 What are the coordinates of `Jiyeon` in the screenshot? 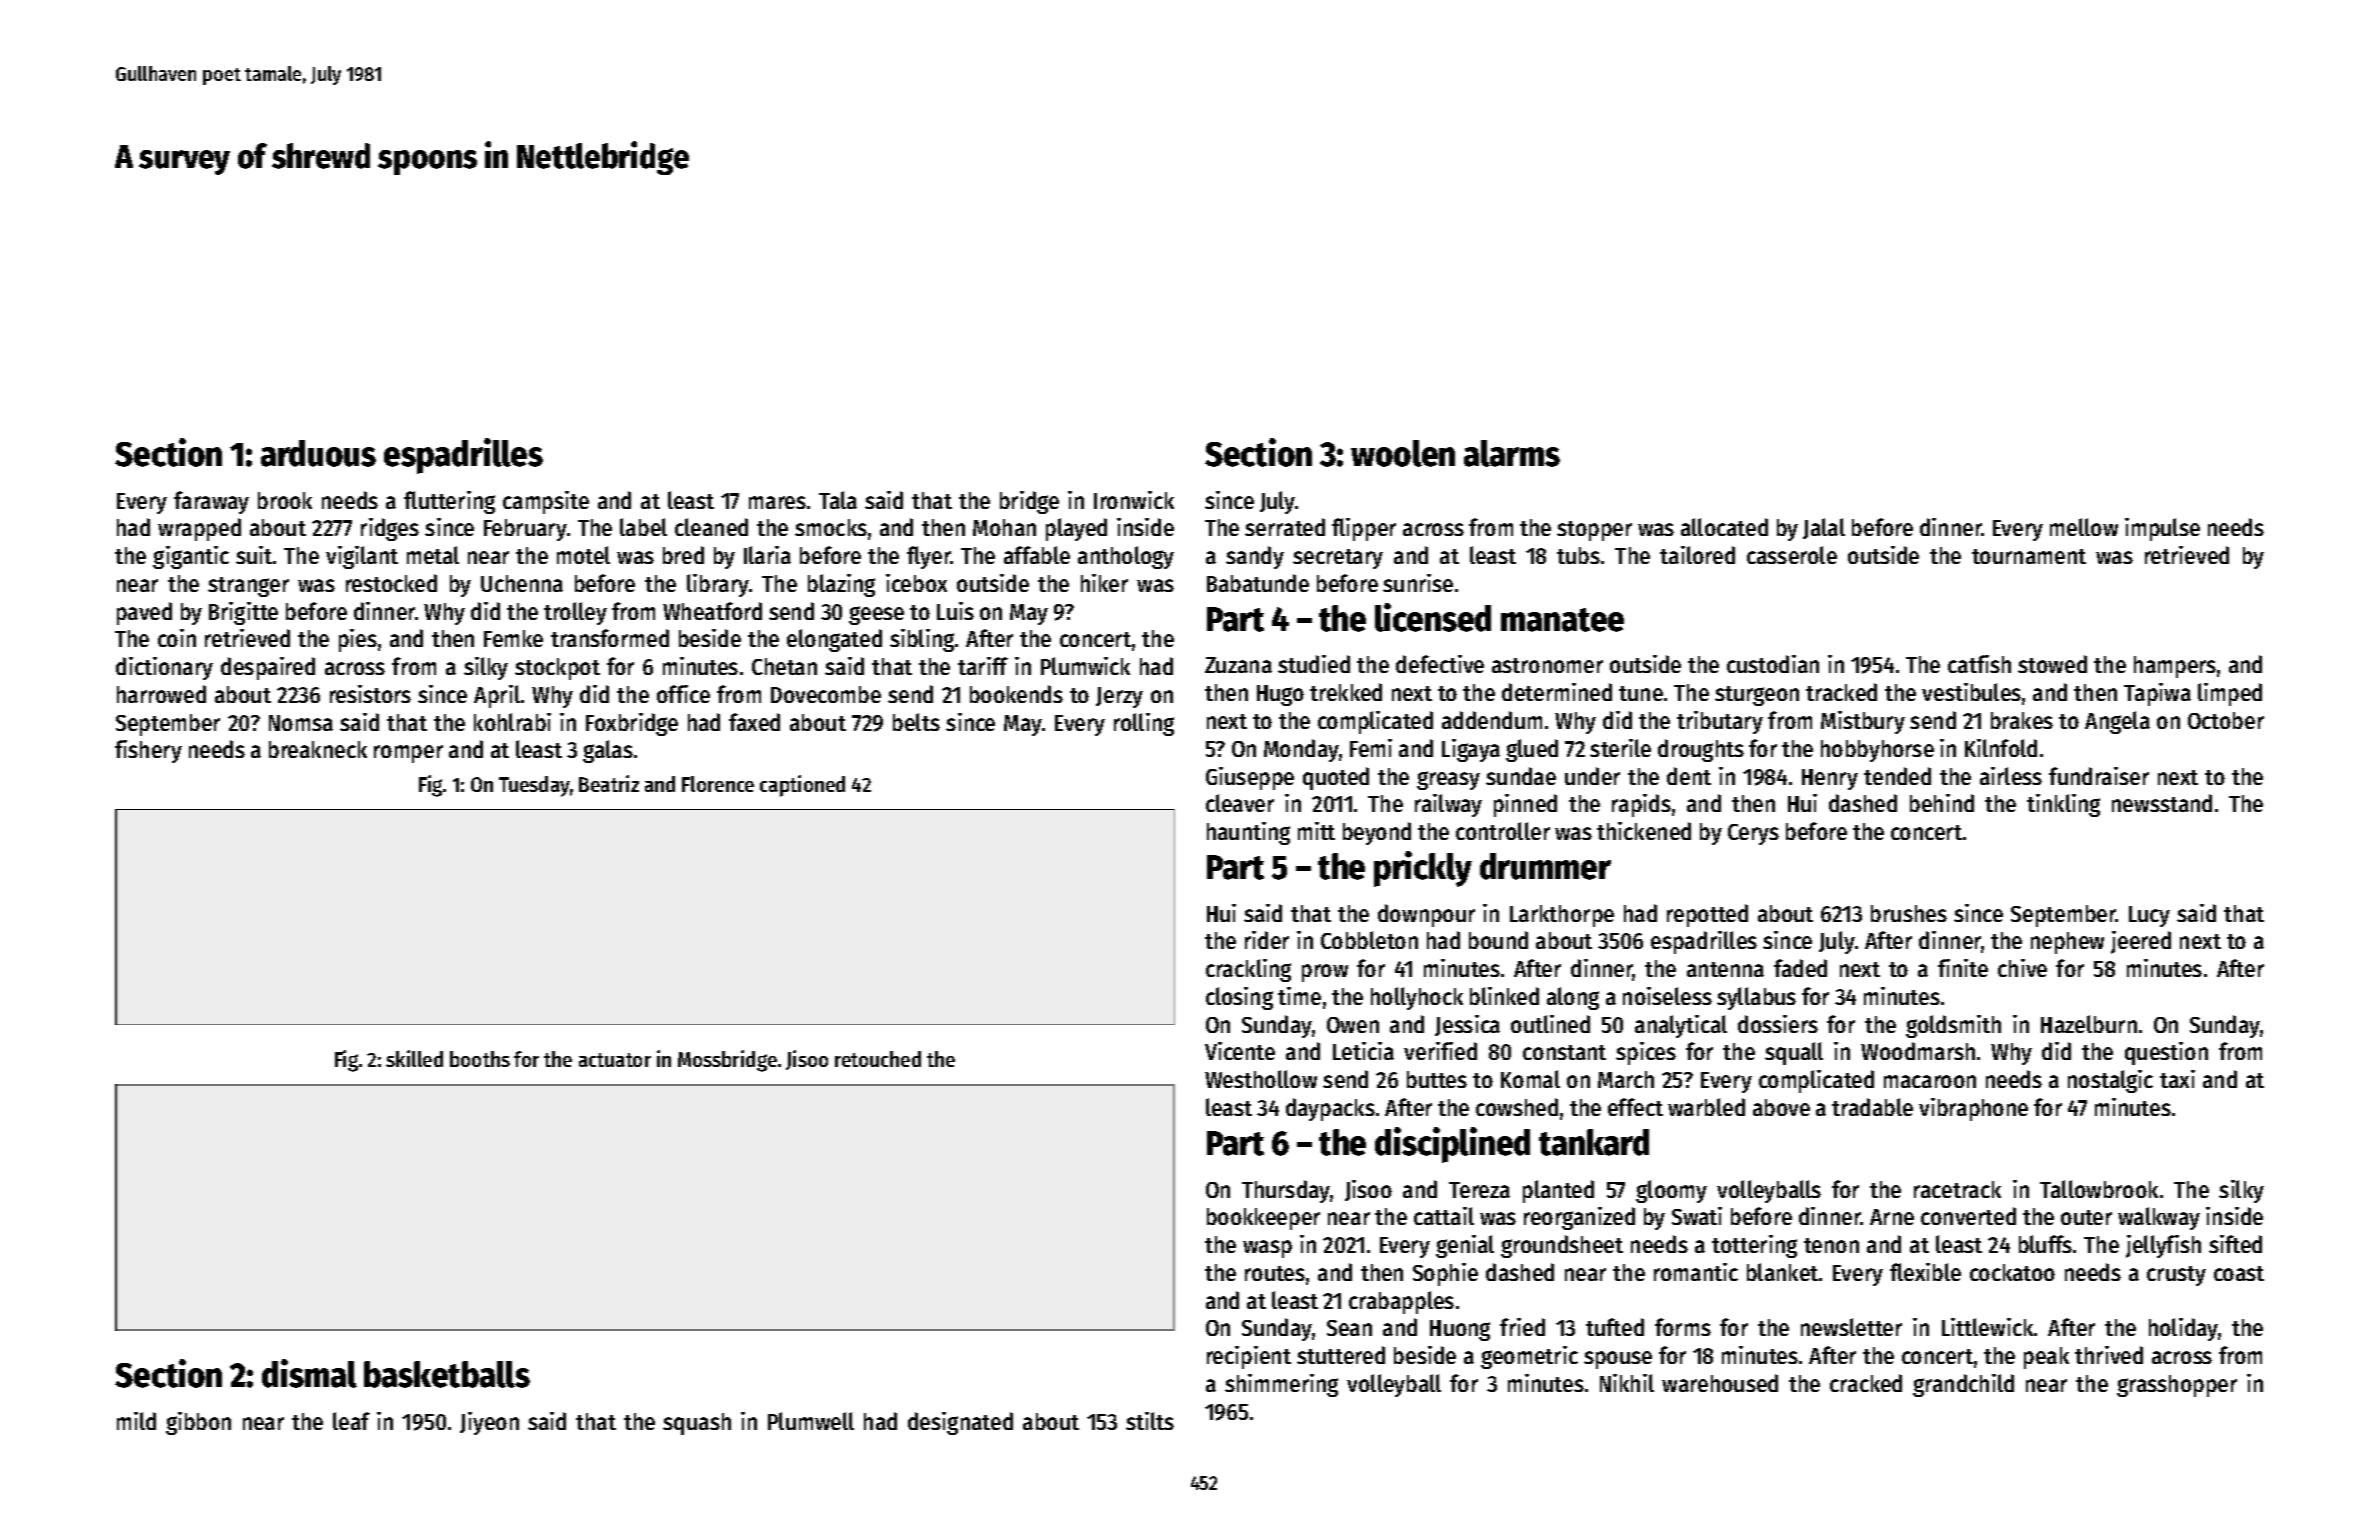 It's located at (489, 1423).
